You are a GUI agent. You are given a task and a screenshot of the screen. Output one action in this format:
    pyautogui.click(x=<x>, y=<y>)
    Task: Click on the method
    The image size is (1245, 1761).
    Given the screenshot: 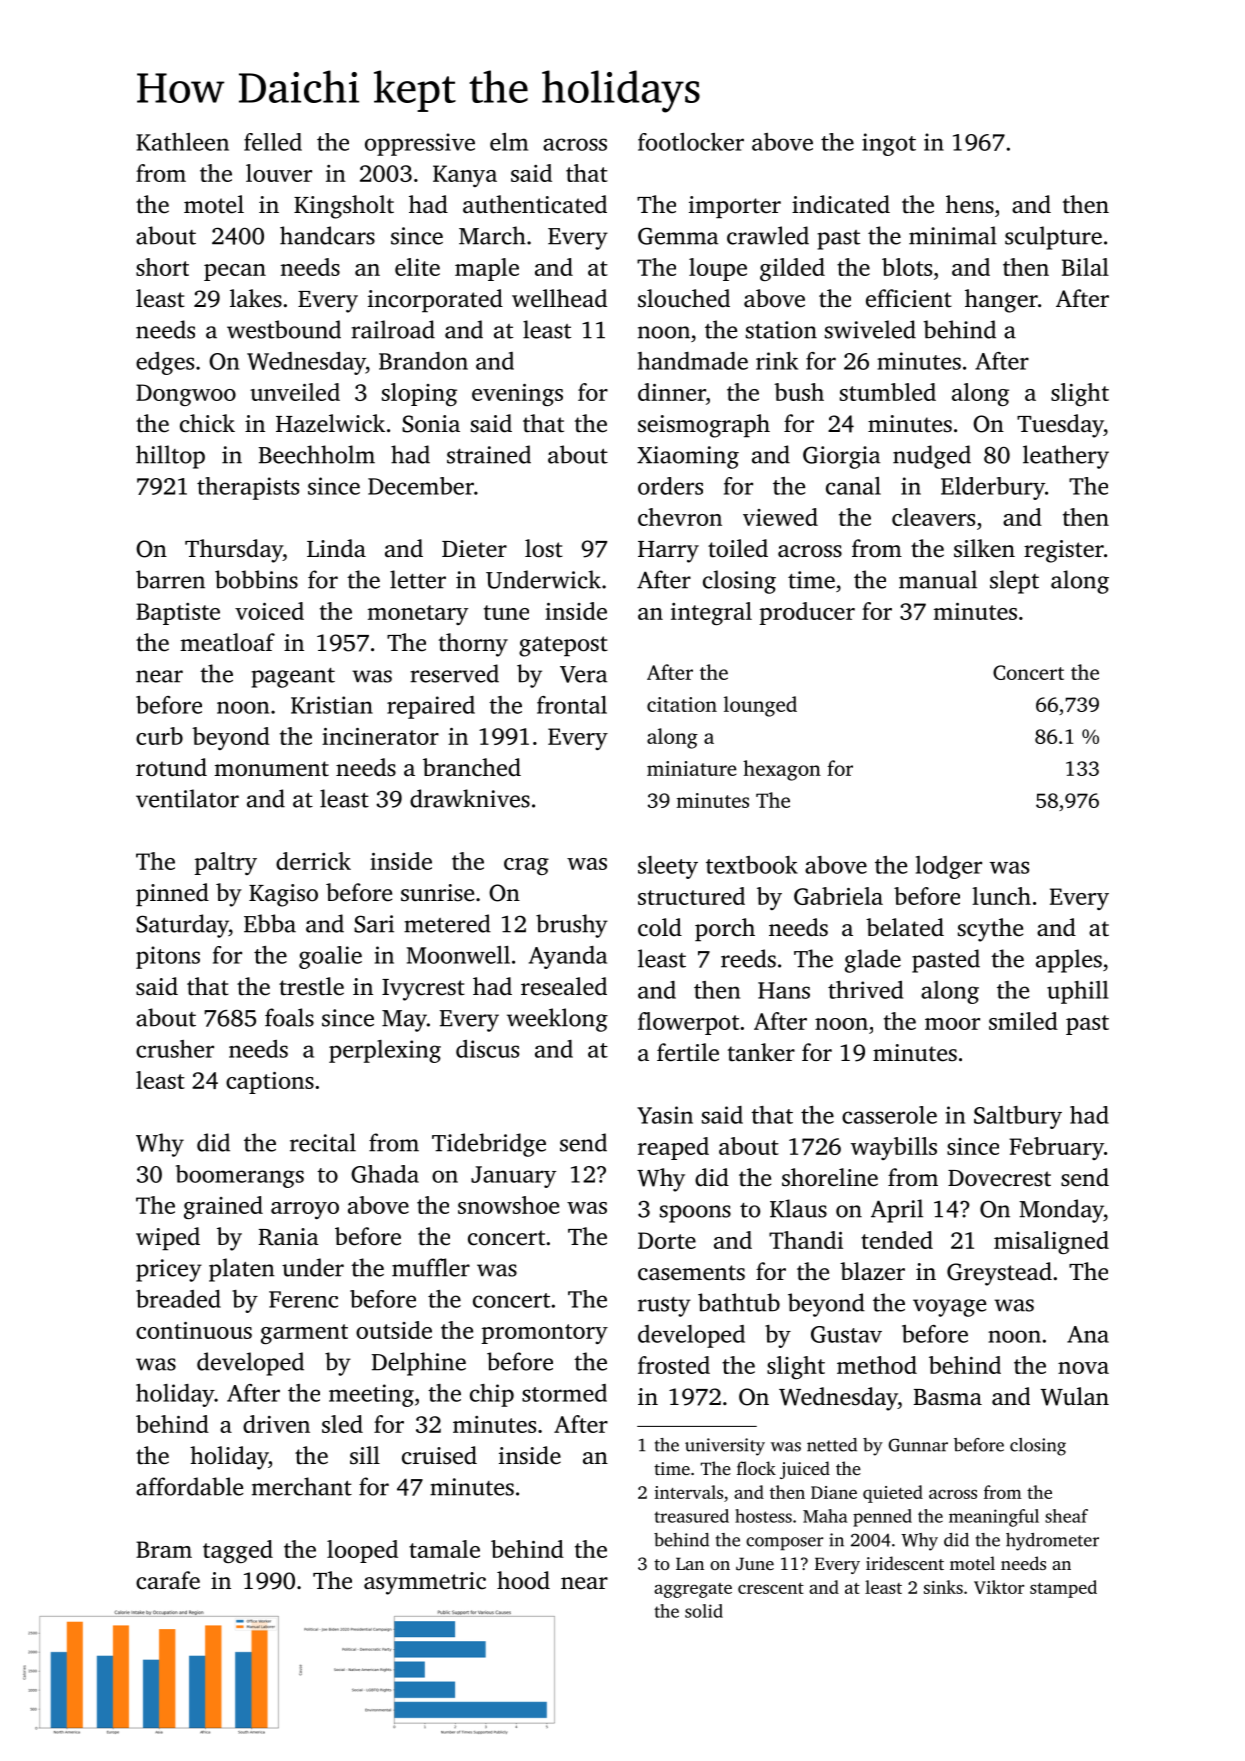 What is the action you would take?
    pyautogui.click(x=877, y=1365)
